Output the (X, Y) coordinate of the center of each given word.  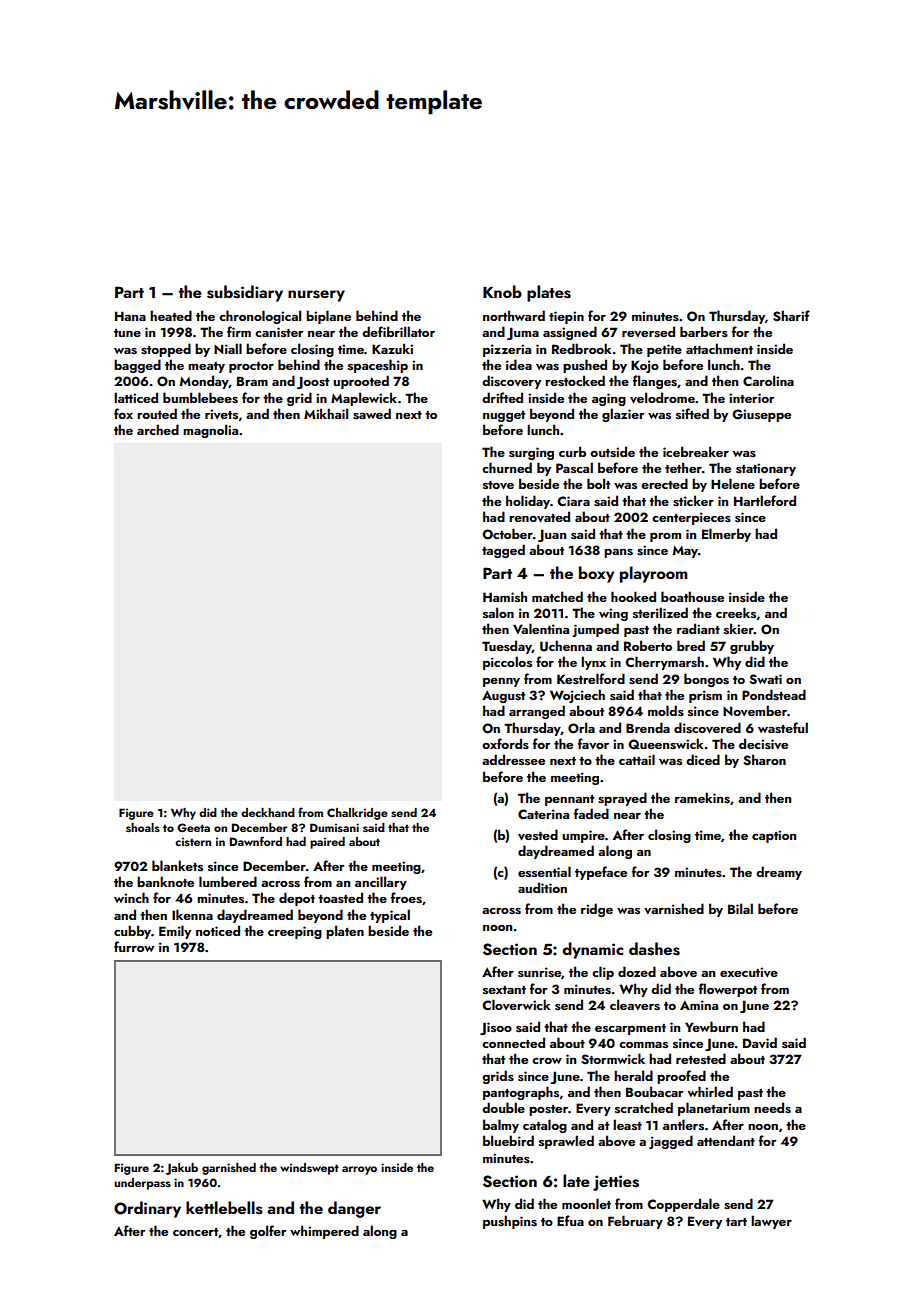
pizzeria (507, 350)
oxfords (505, 743)
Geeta (193, 828)
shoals (143, 827)
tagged (503, 551)
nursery (316, 296)
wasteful (783, 728)
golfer (268, 1232)
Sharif (791, 316)
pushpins (510, 1222)
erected (664, 483)
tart (736, 1222)
